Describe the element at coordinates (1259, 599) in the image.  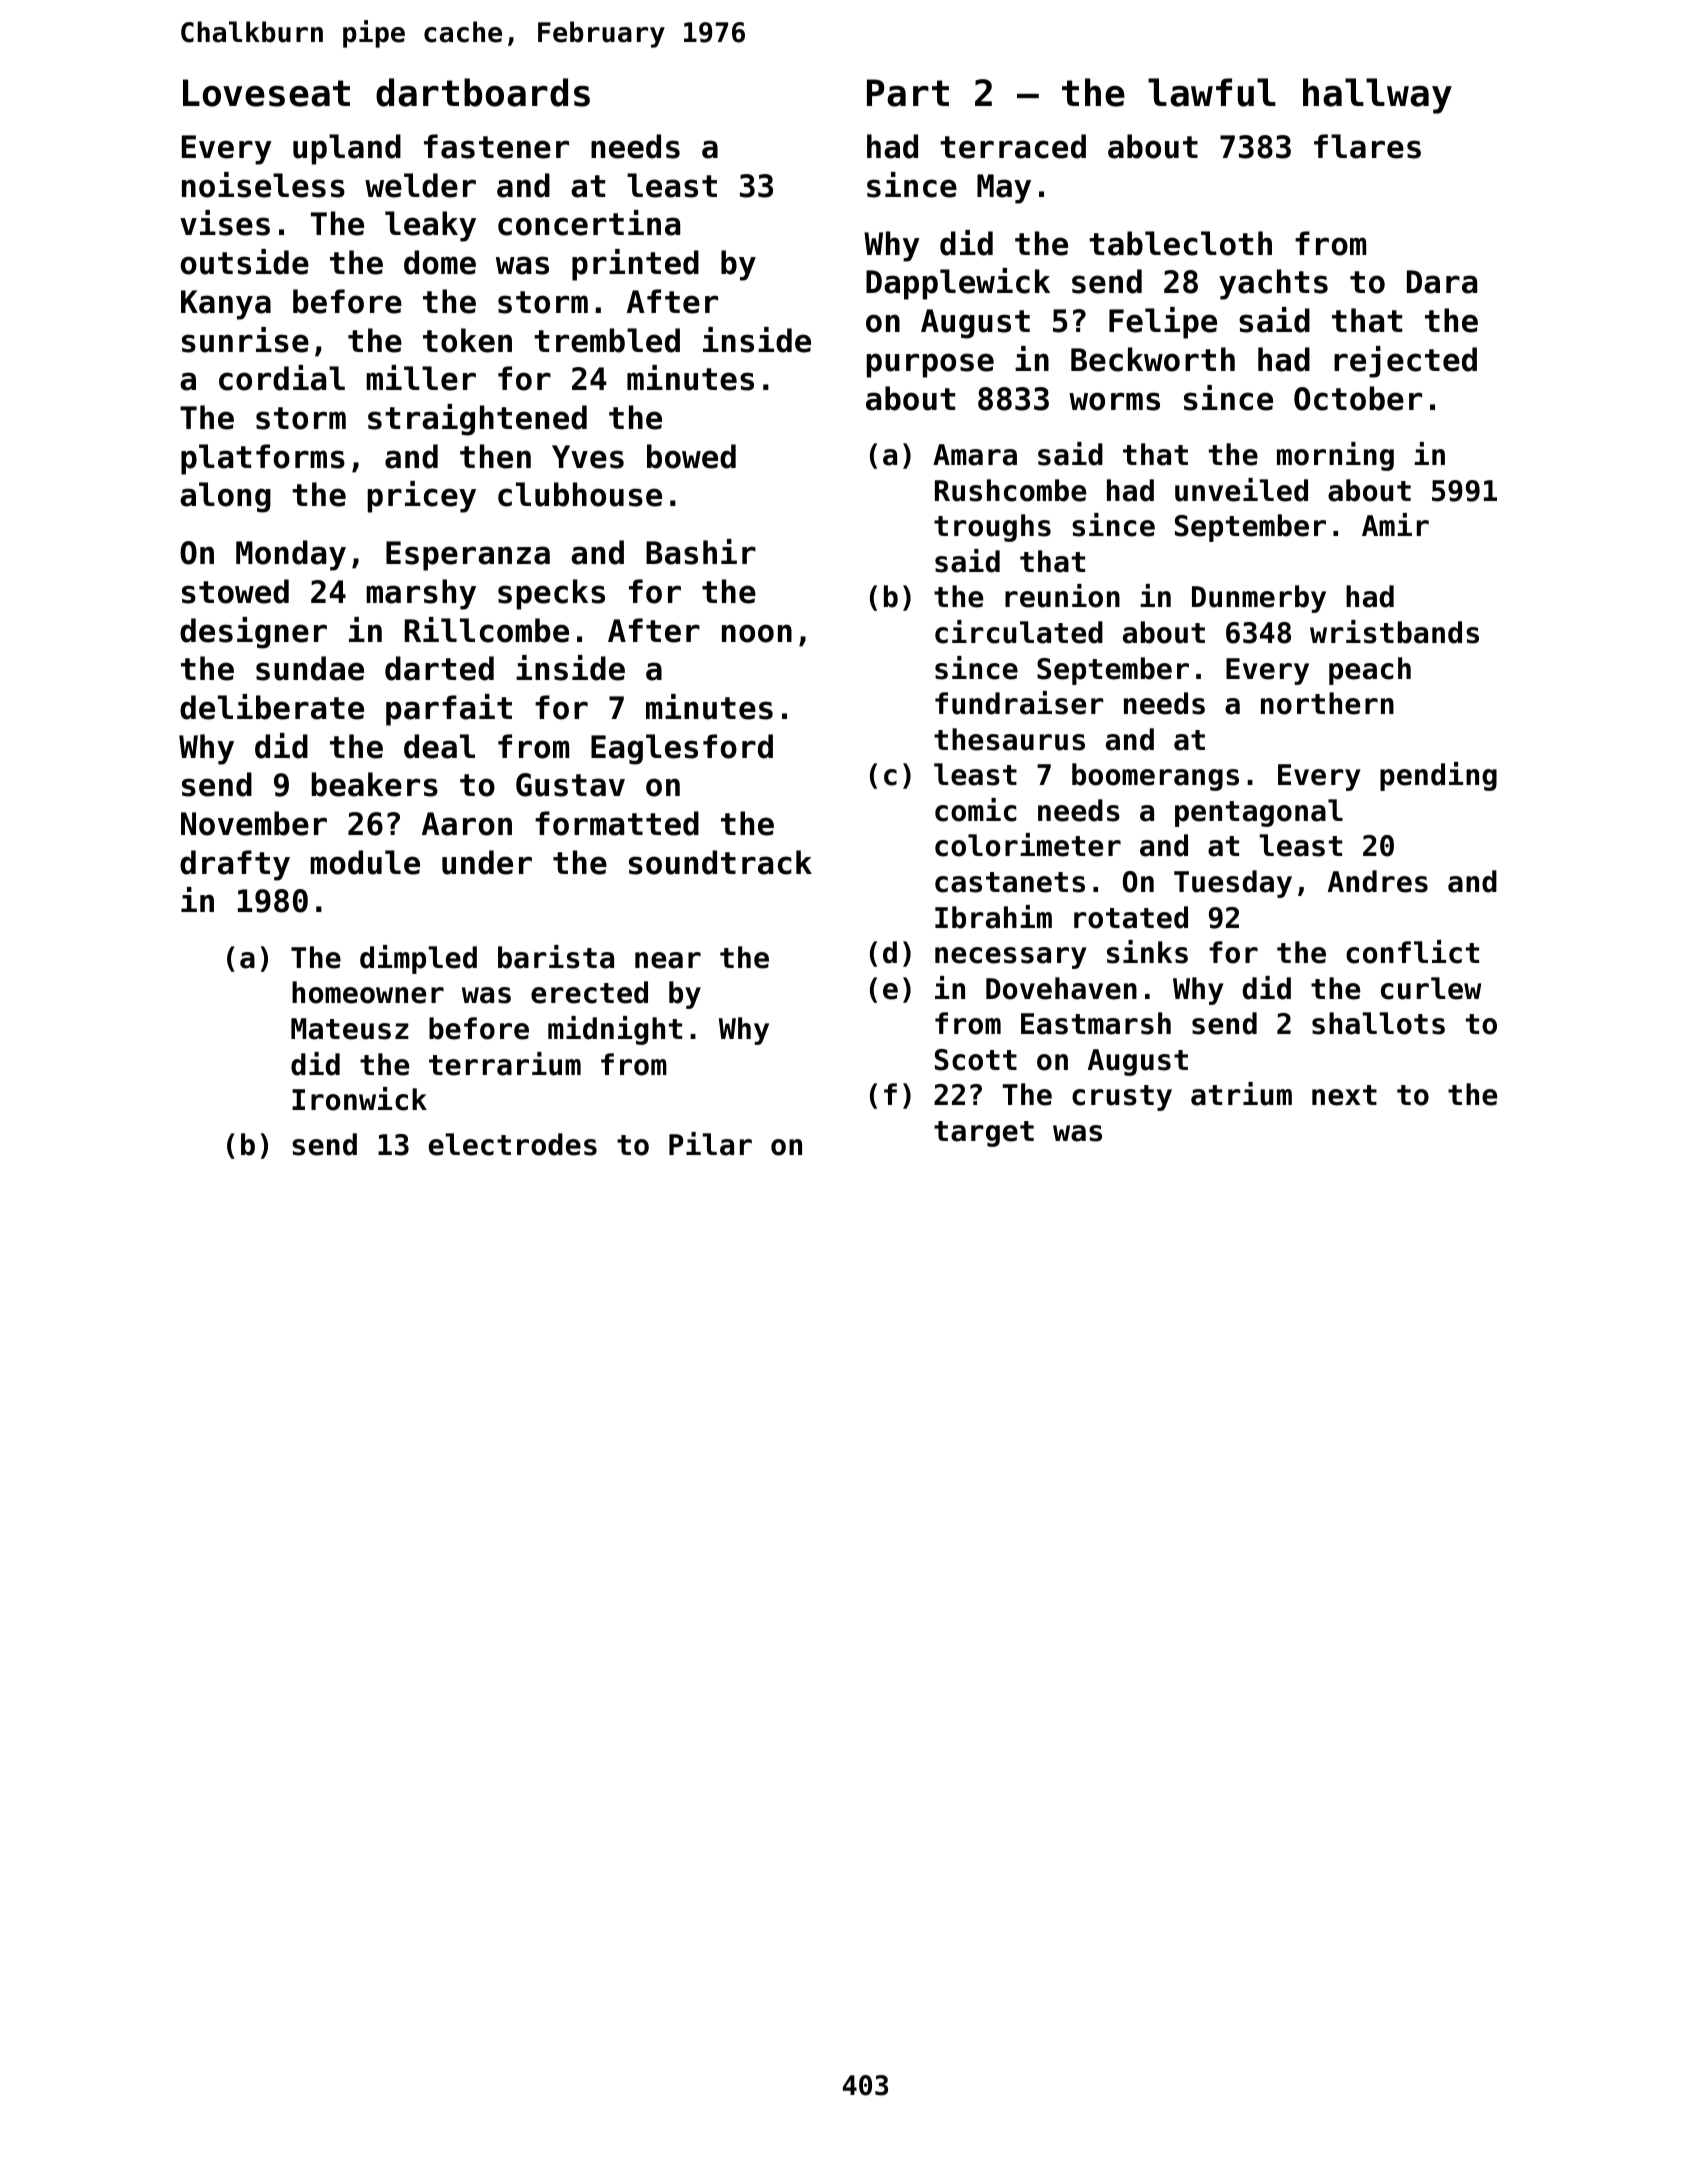
I see `Dunmerby` at that location.
